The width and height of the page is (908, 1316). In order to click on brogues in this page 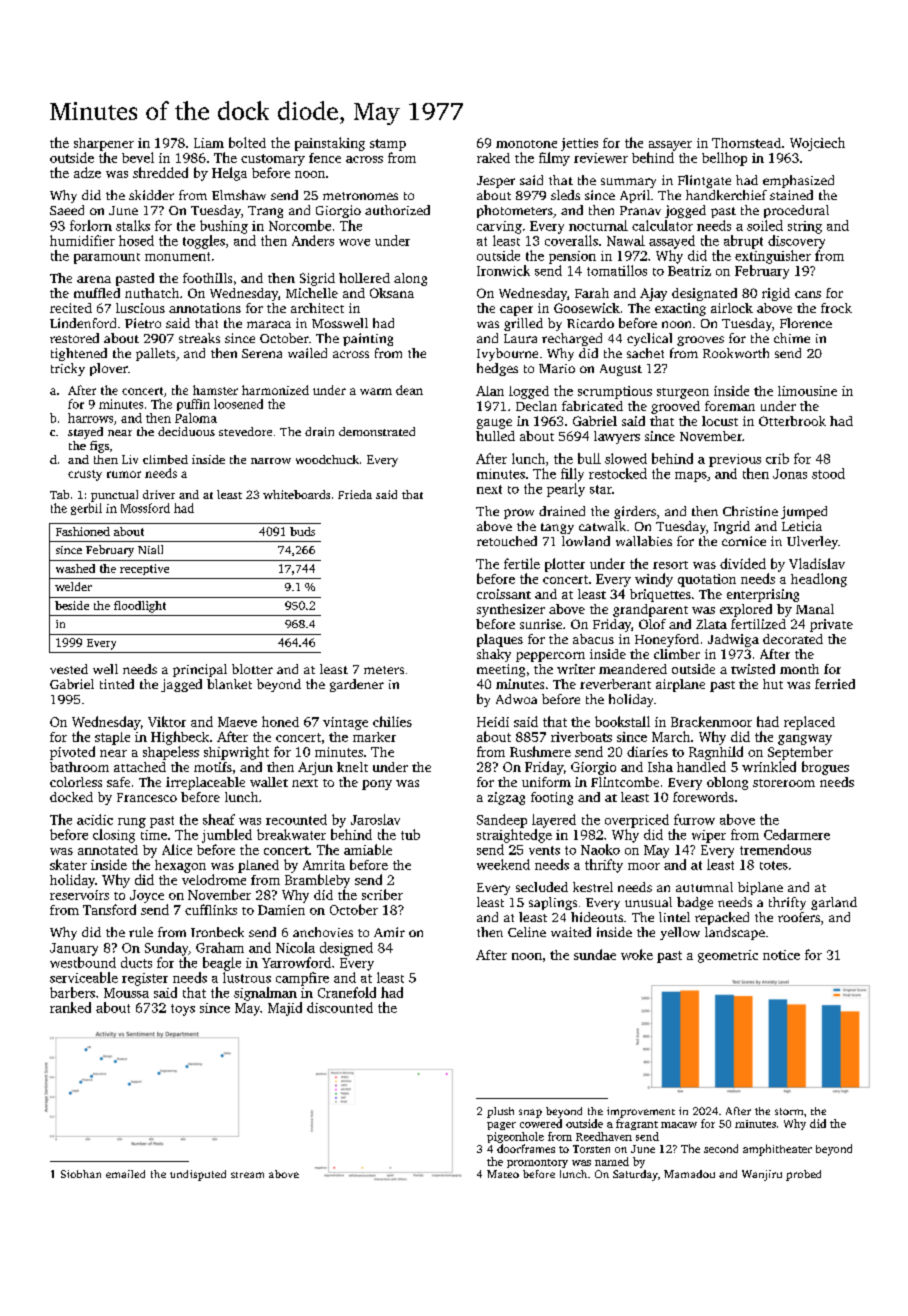, I will do `click(825, 768)`.
